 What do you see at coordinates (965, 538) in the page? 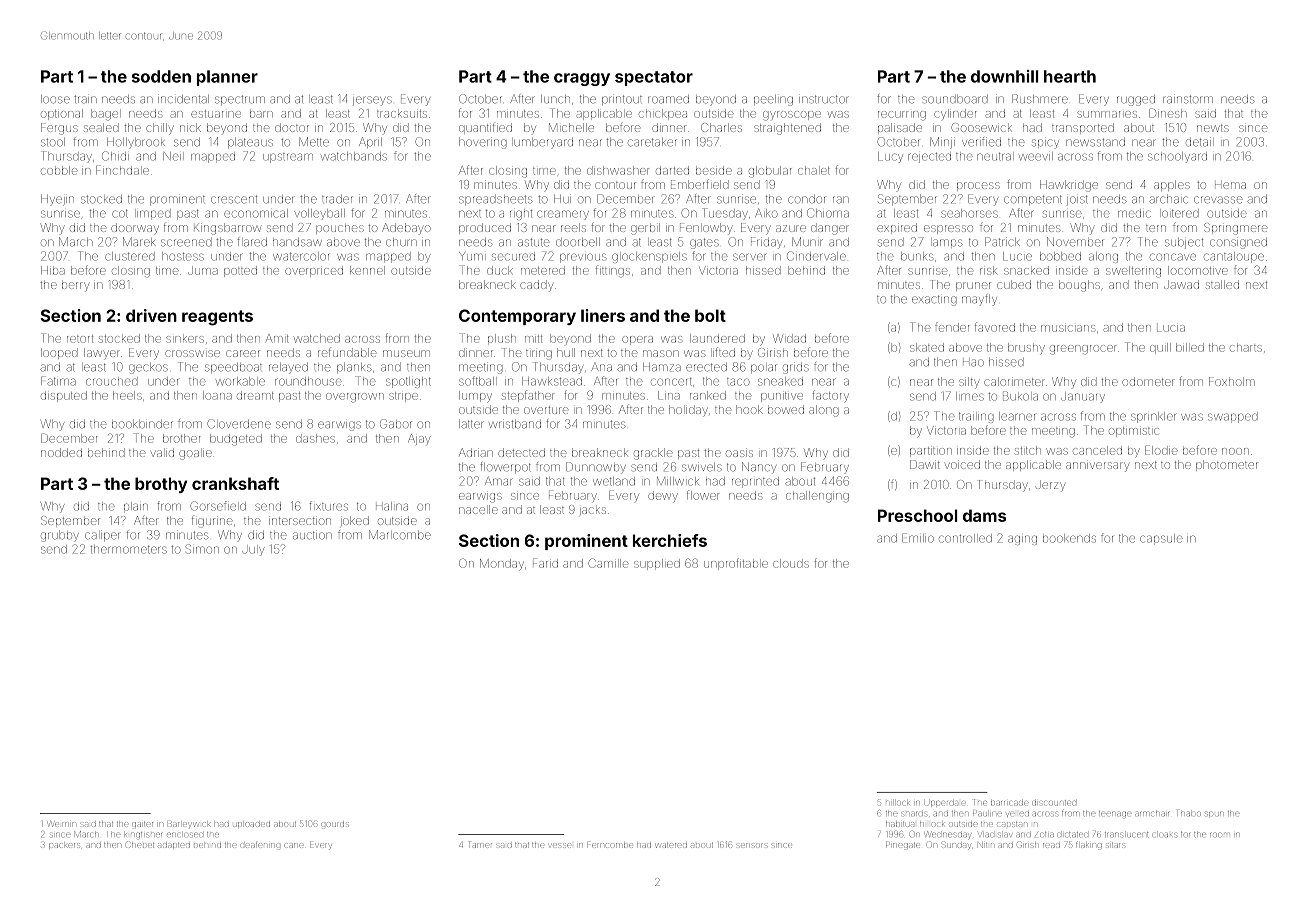
I see `controlled` at bounding box center [965, 538].
